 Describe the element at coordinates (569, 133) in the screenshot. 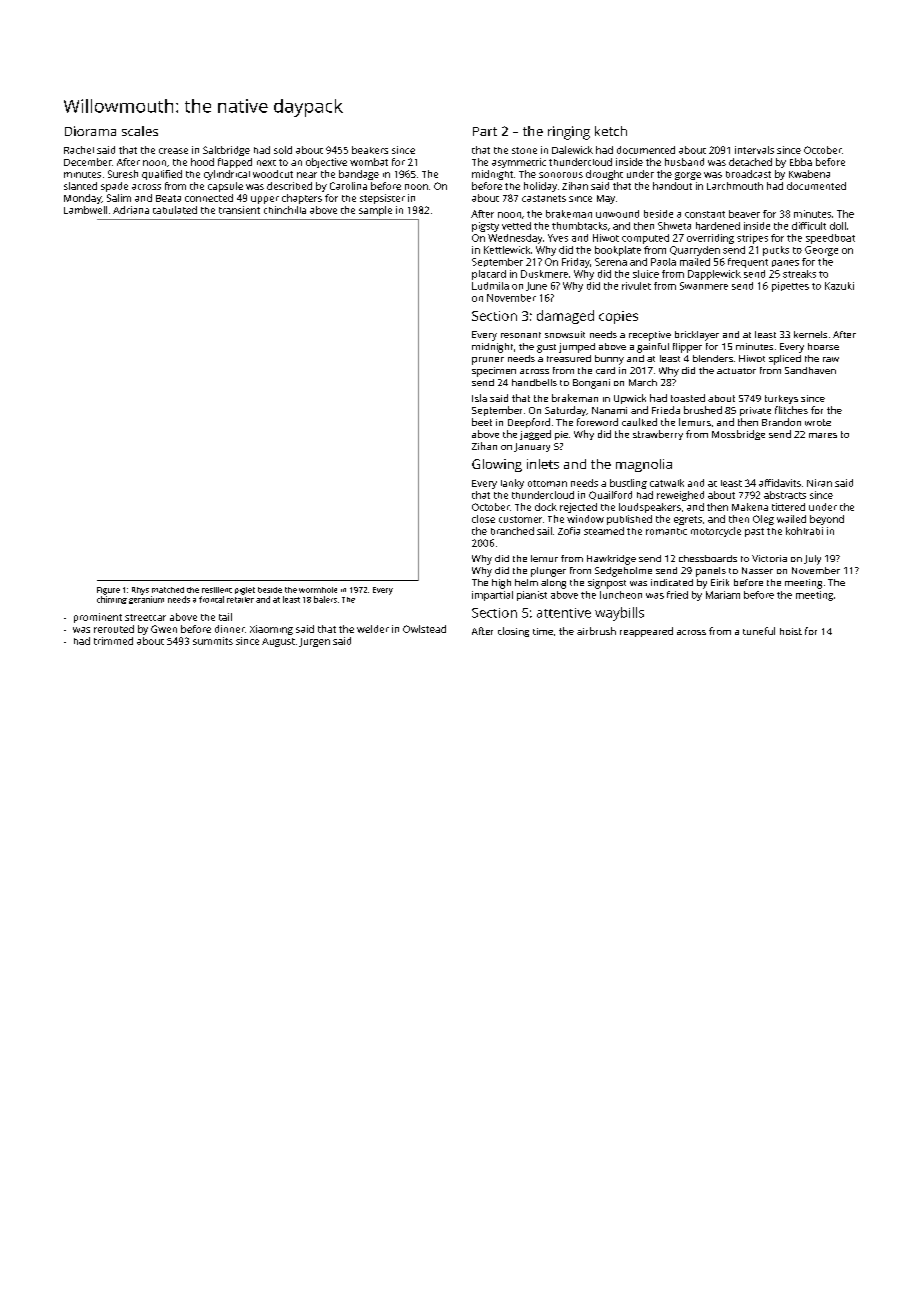

I see `ringing` at that location.
